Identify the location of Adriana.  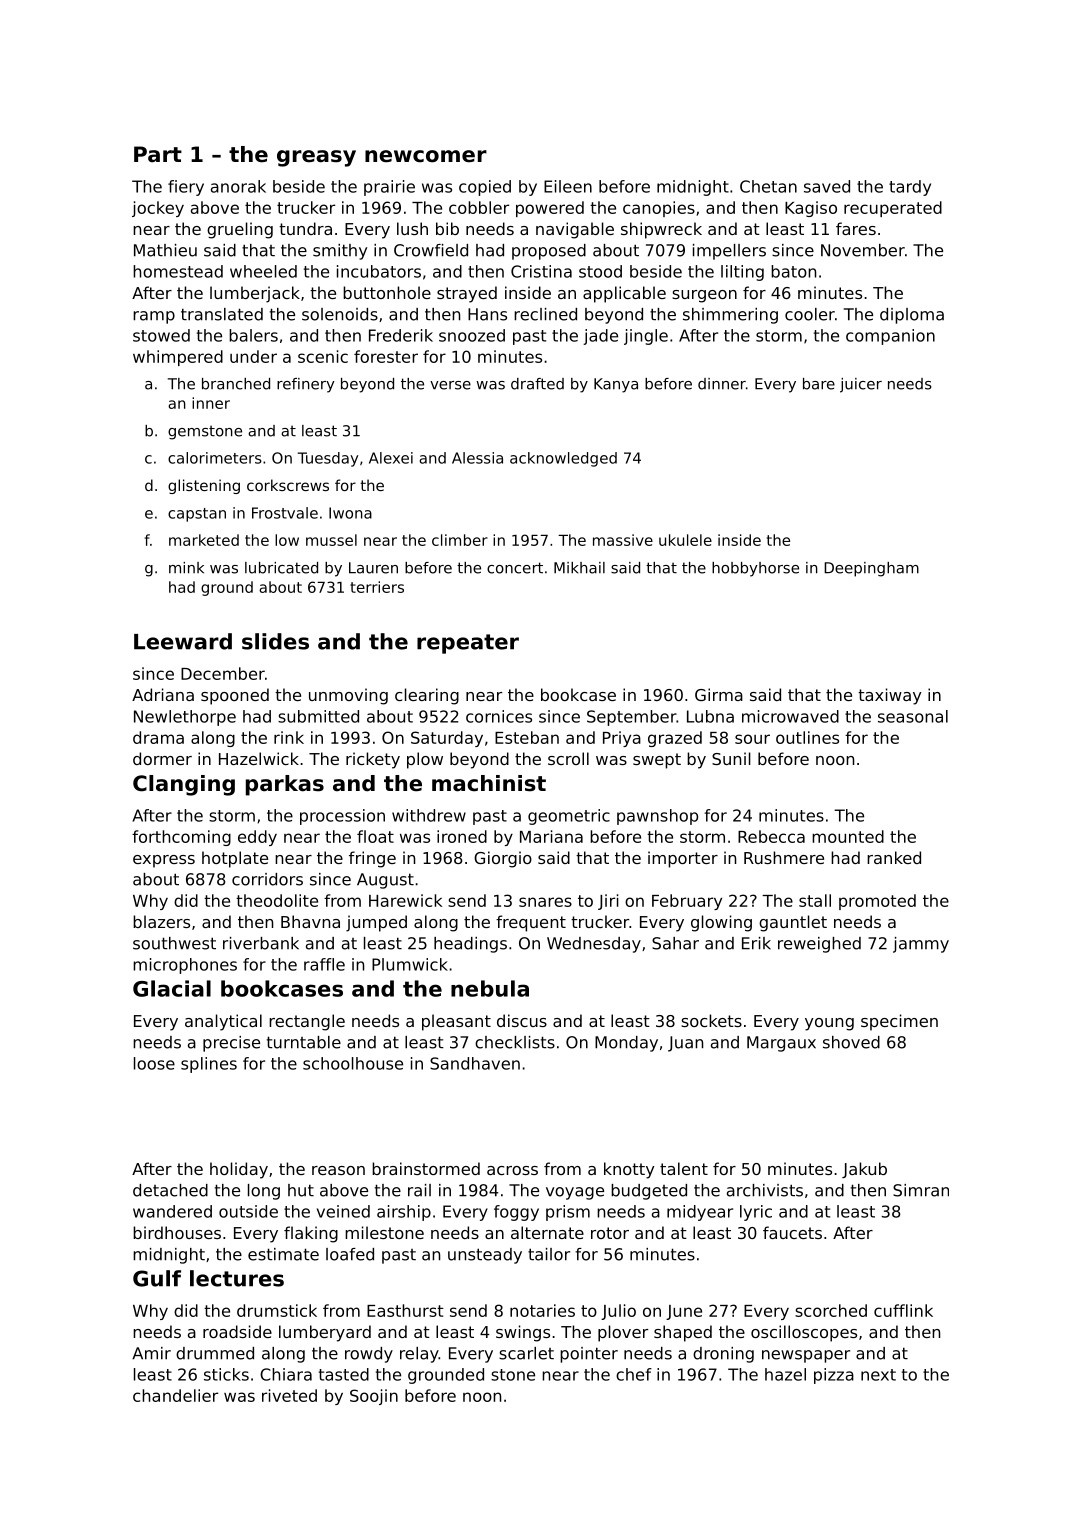
(163, 694).
